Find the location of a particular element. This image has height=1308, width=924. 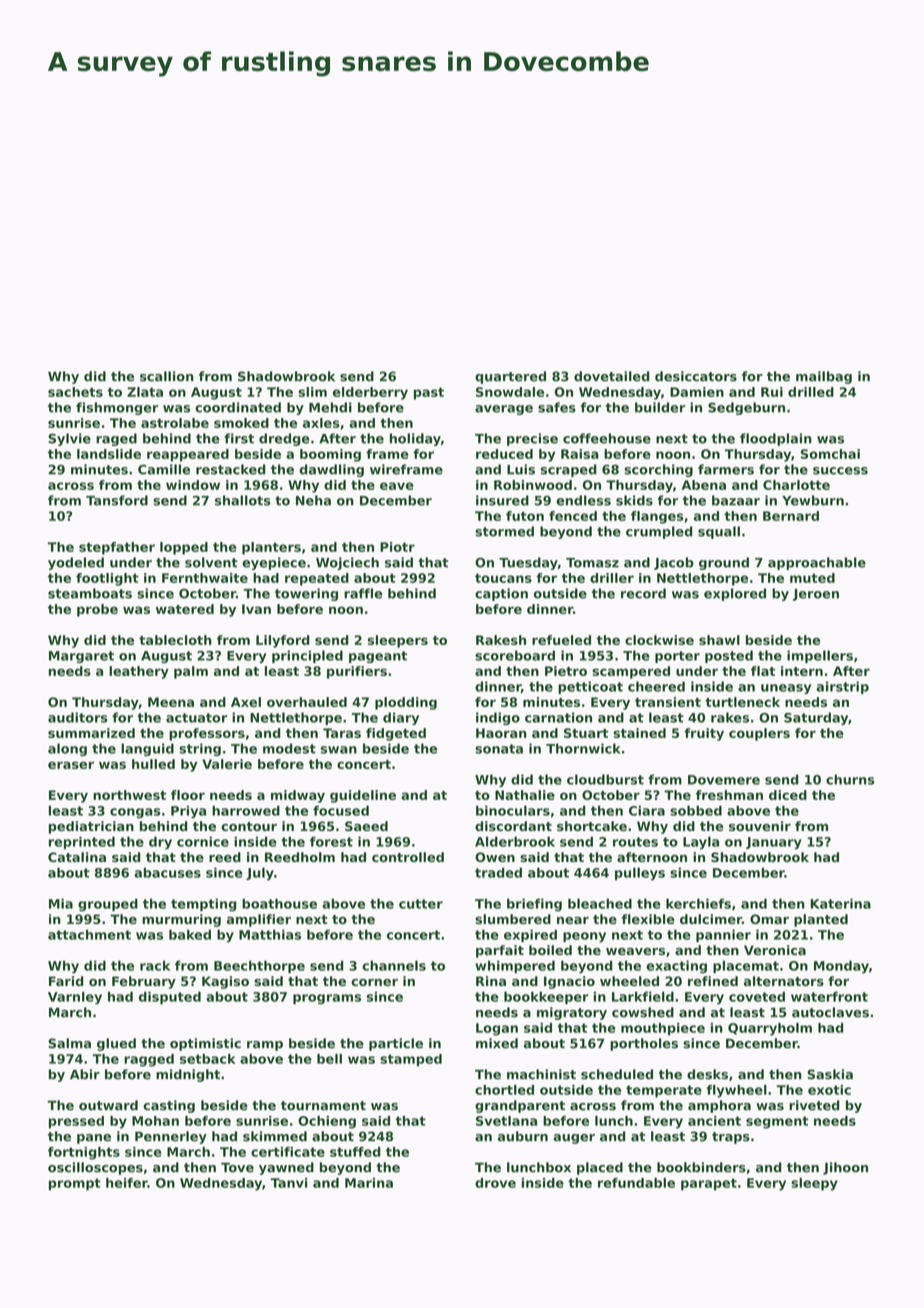

heifer is located at coordinates (127, 1183).
